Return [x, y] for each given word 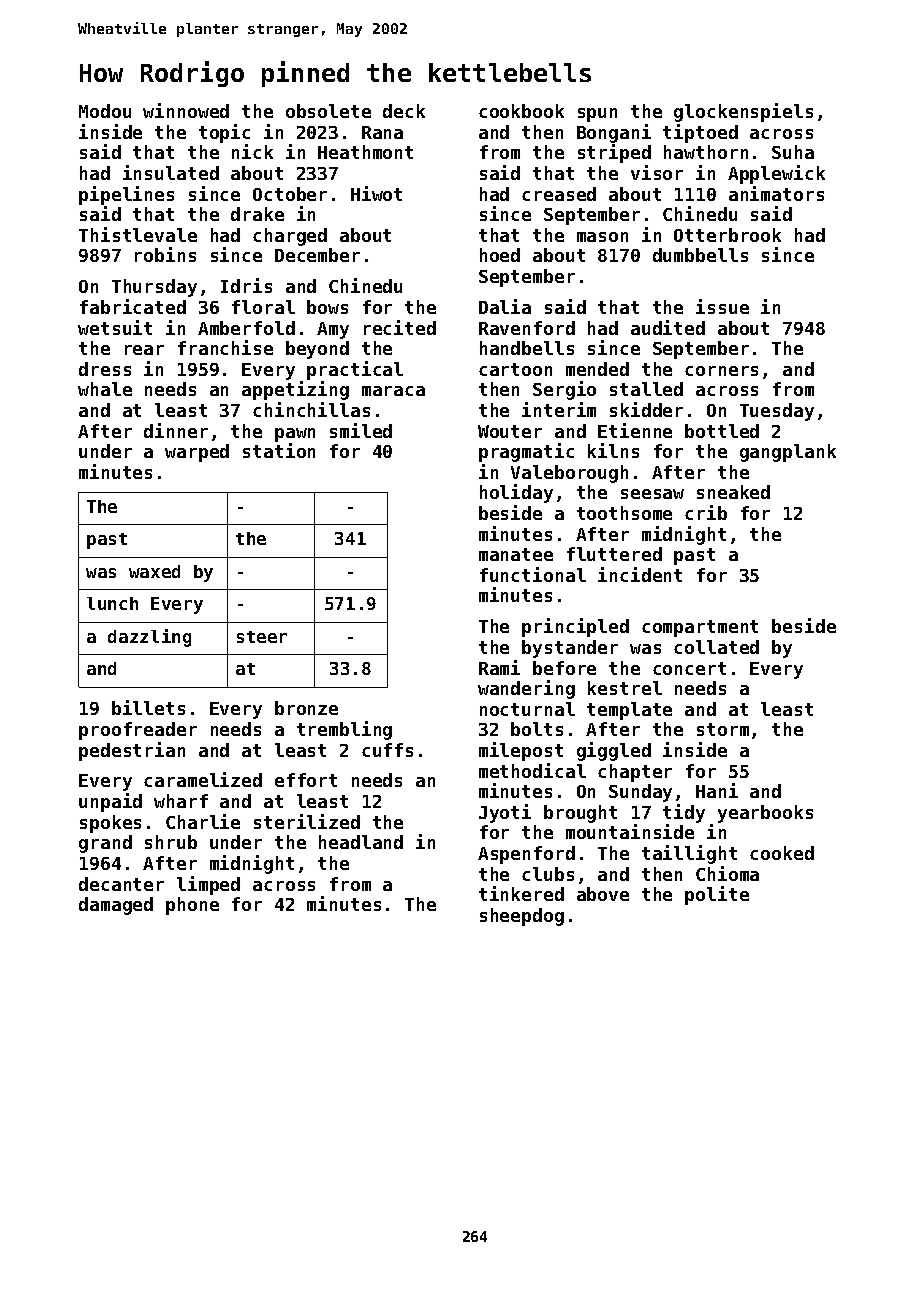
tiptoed [700, 133]
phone [192, 906]
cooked [782, 853]
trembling [344, 730]
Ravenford [527, 328]
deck [404, 111]
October [290, 194]
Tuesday [777, 412]
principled [575, 627]
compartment [700, 628]
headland [361, 842]
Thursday [154, 288]
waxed [154, 571]
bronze [306, 708]
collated [716, 647]
